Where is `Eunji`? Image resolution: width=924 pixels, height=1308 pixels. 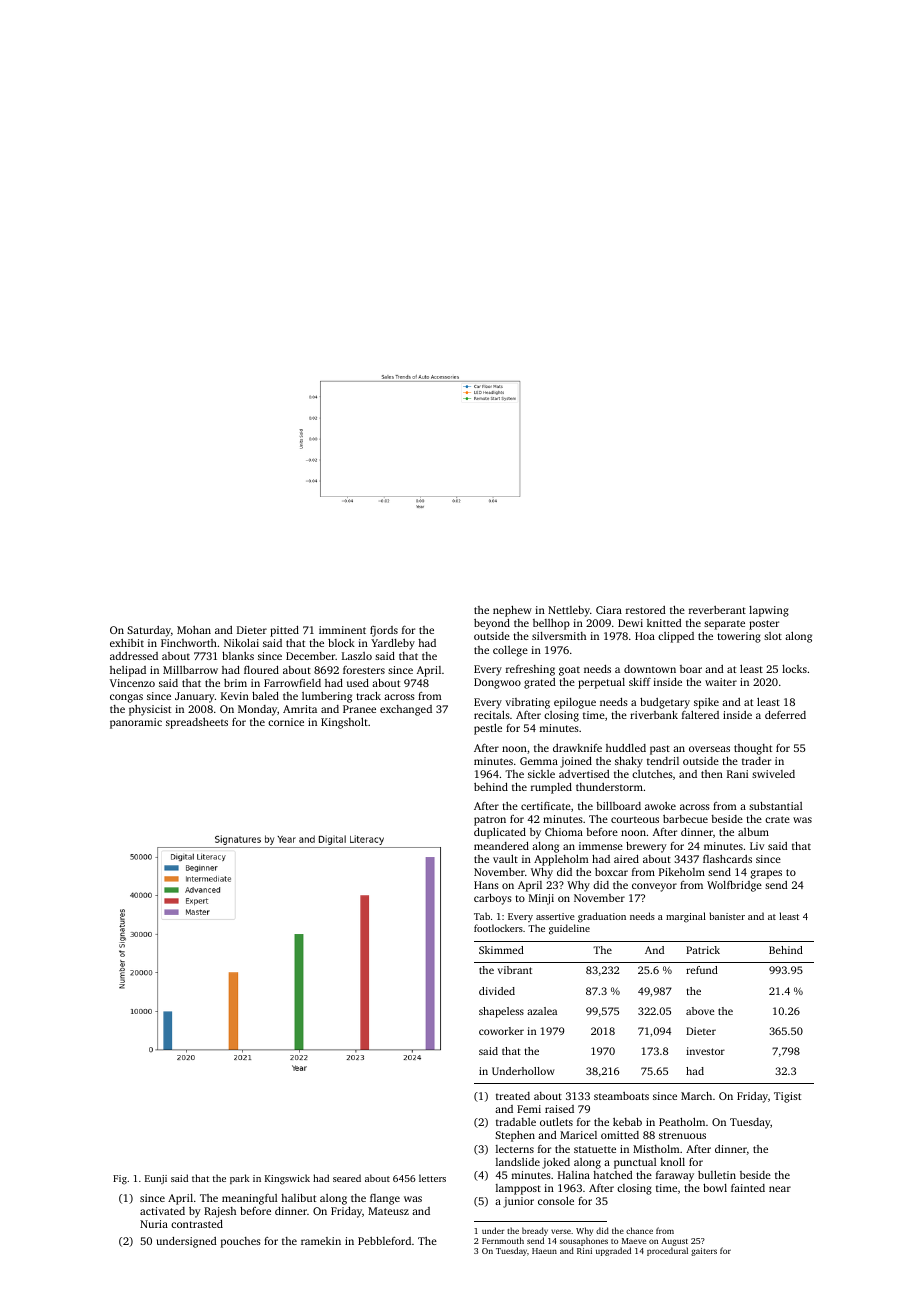 Eunji is located at coordinates (156, 1179).
